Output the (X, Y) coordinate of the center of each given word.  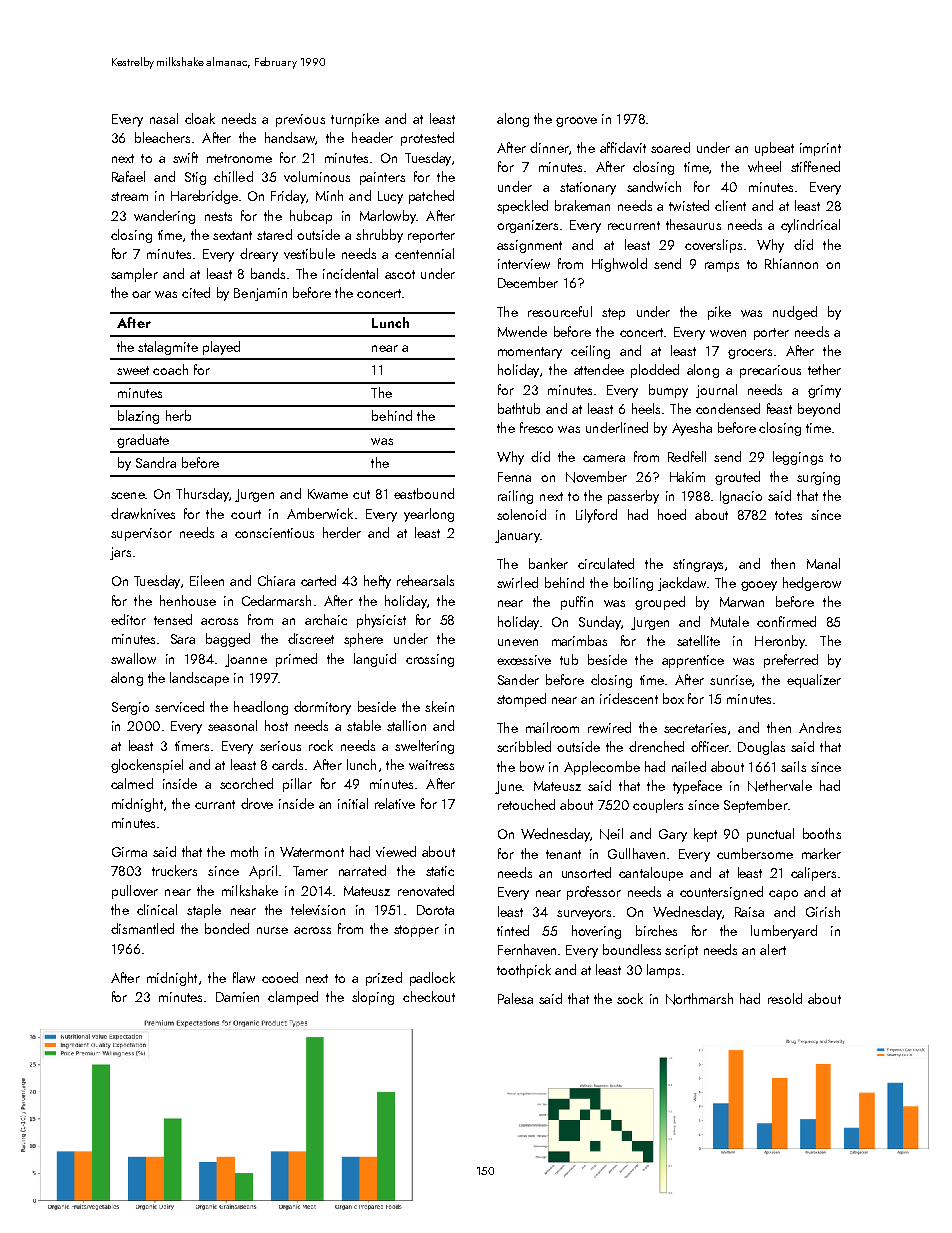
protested (427, 139)
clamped (293, 998)
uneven (518, 642)
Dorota (435, 910)
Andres (820, 727)
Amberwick (320, 513)
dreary (259, 255)
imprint (820, 149)
